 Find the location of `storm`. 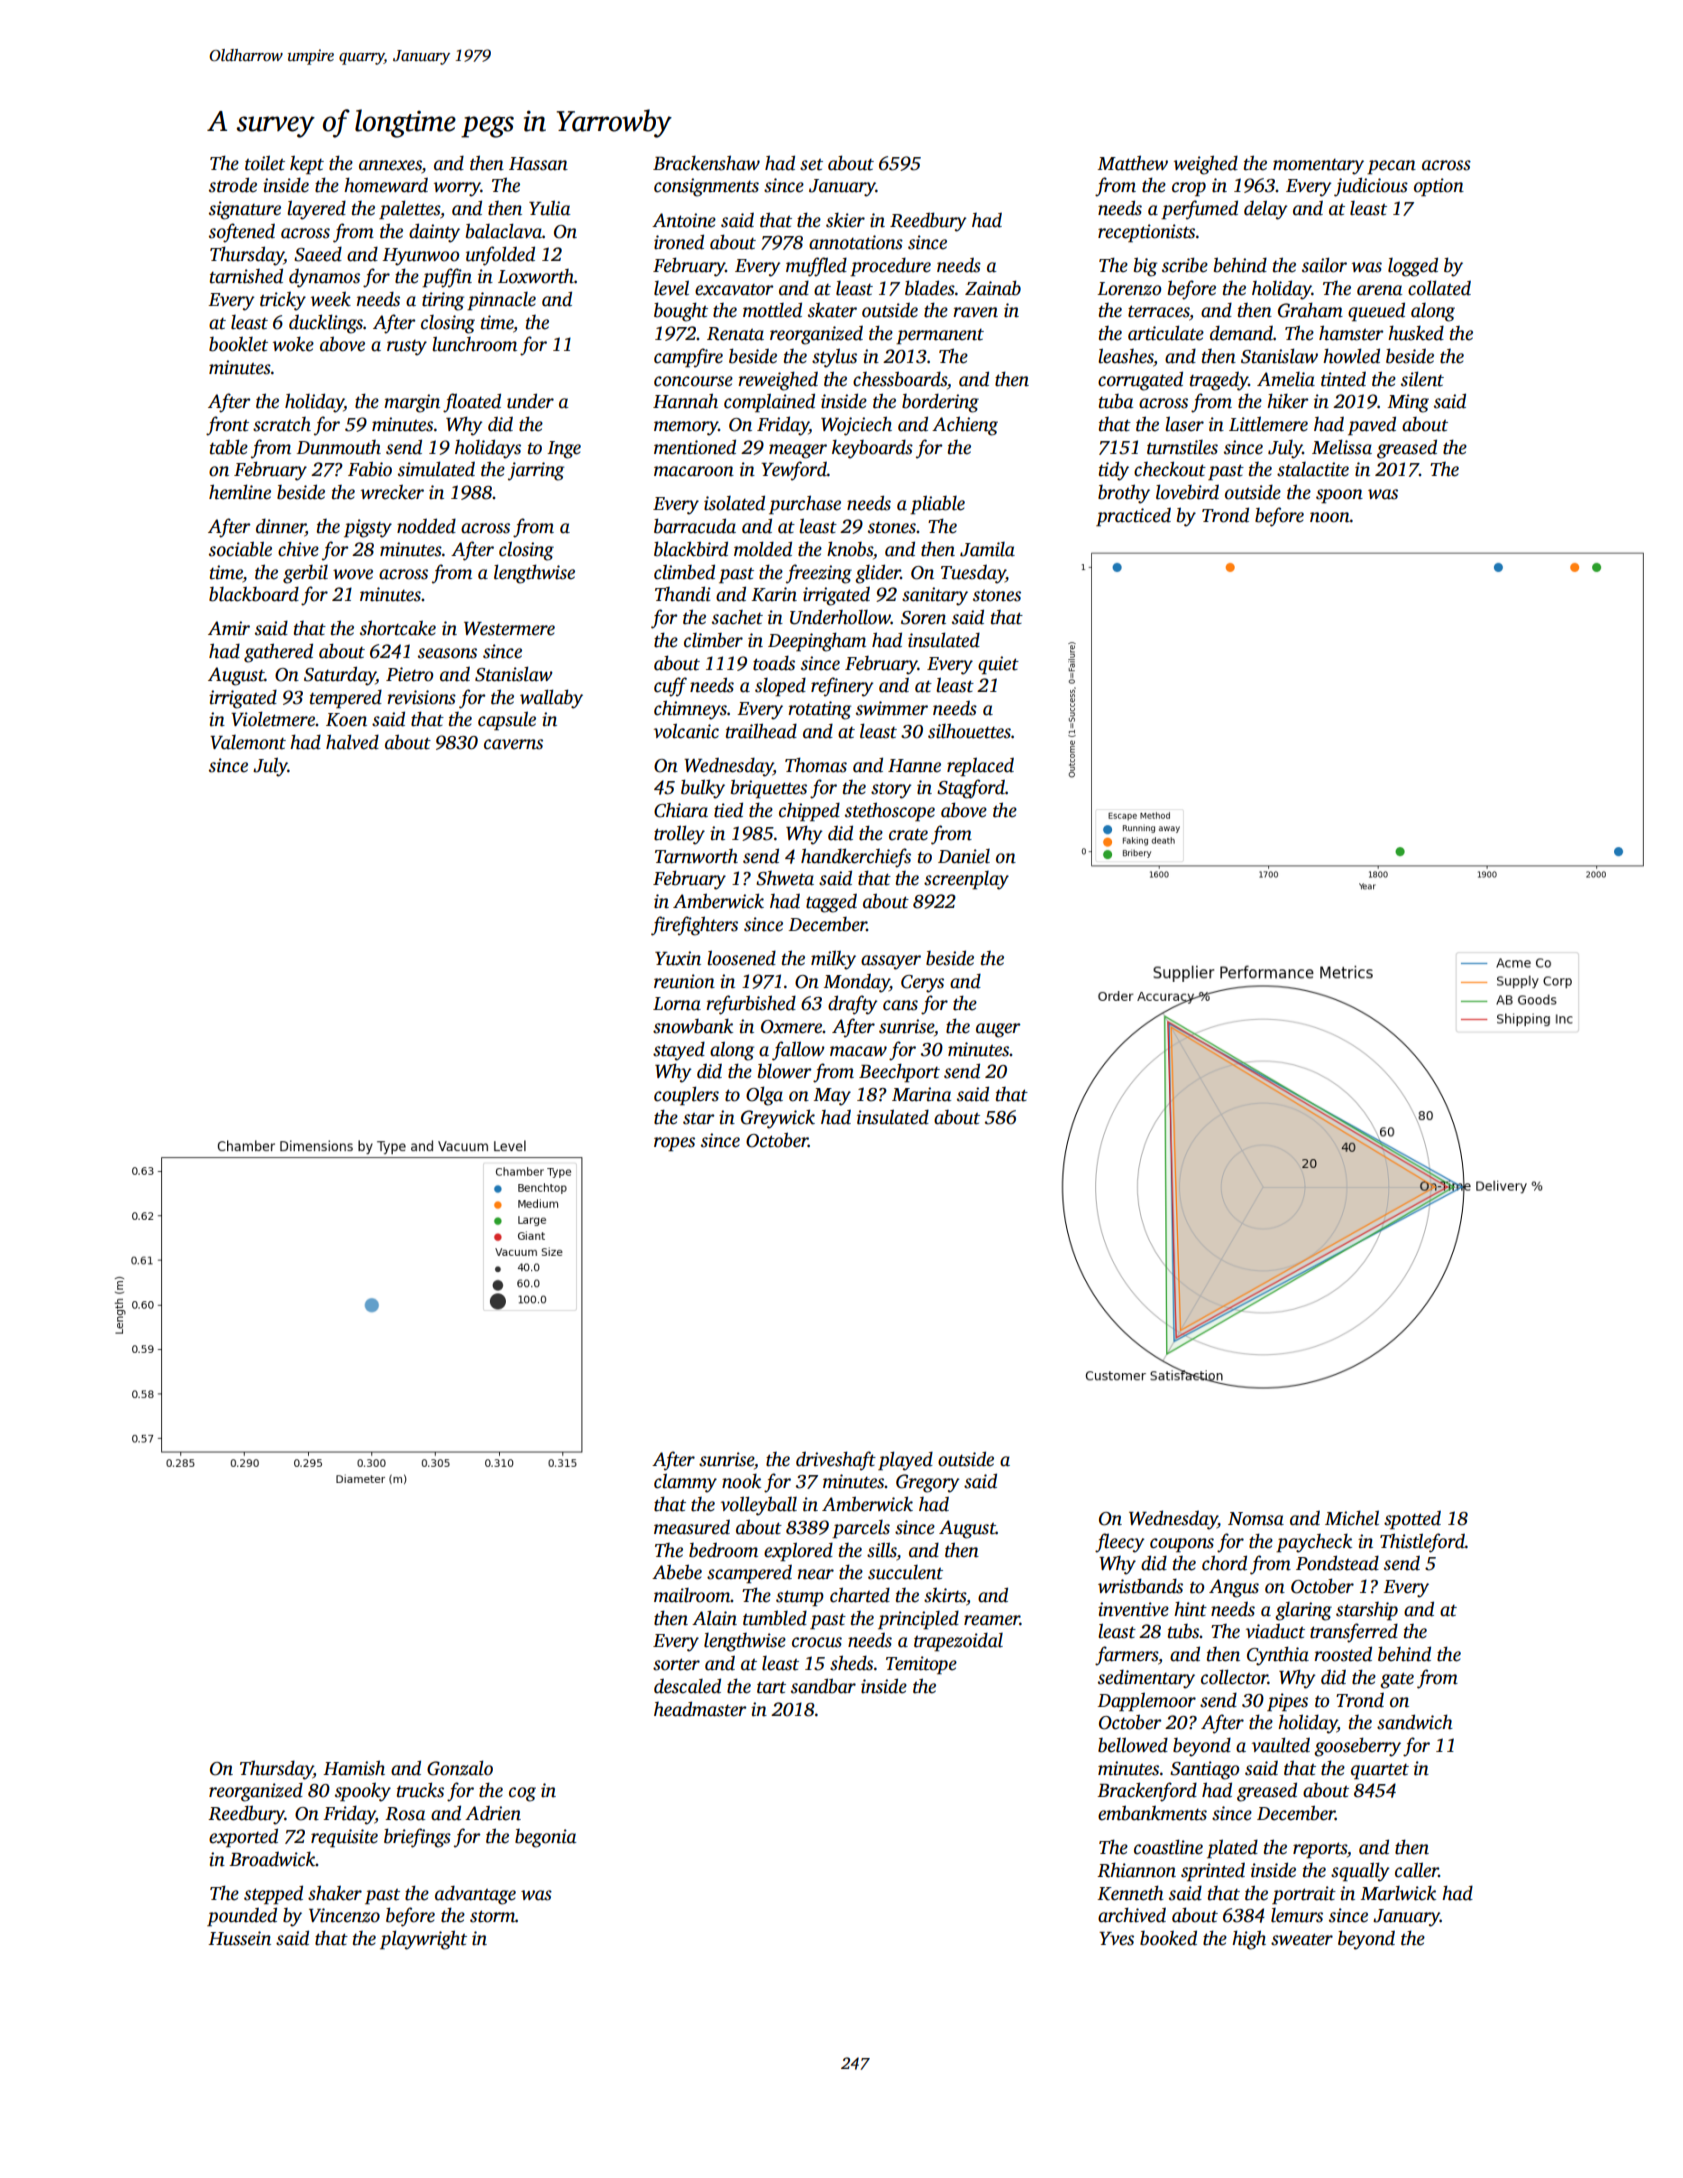

storm is located at coordinates (492, 1916).
